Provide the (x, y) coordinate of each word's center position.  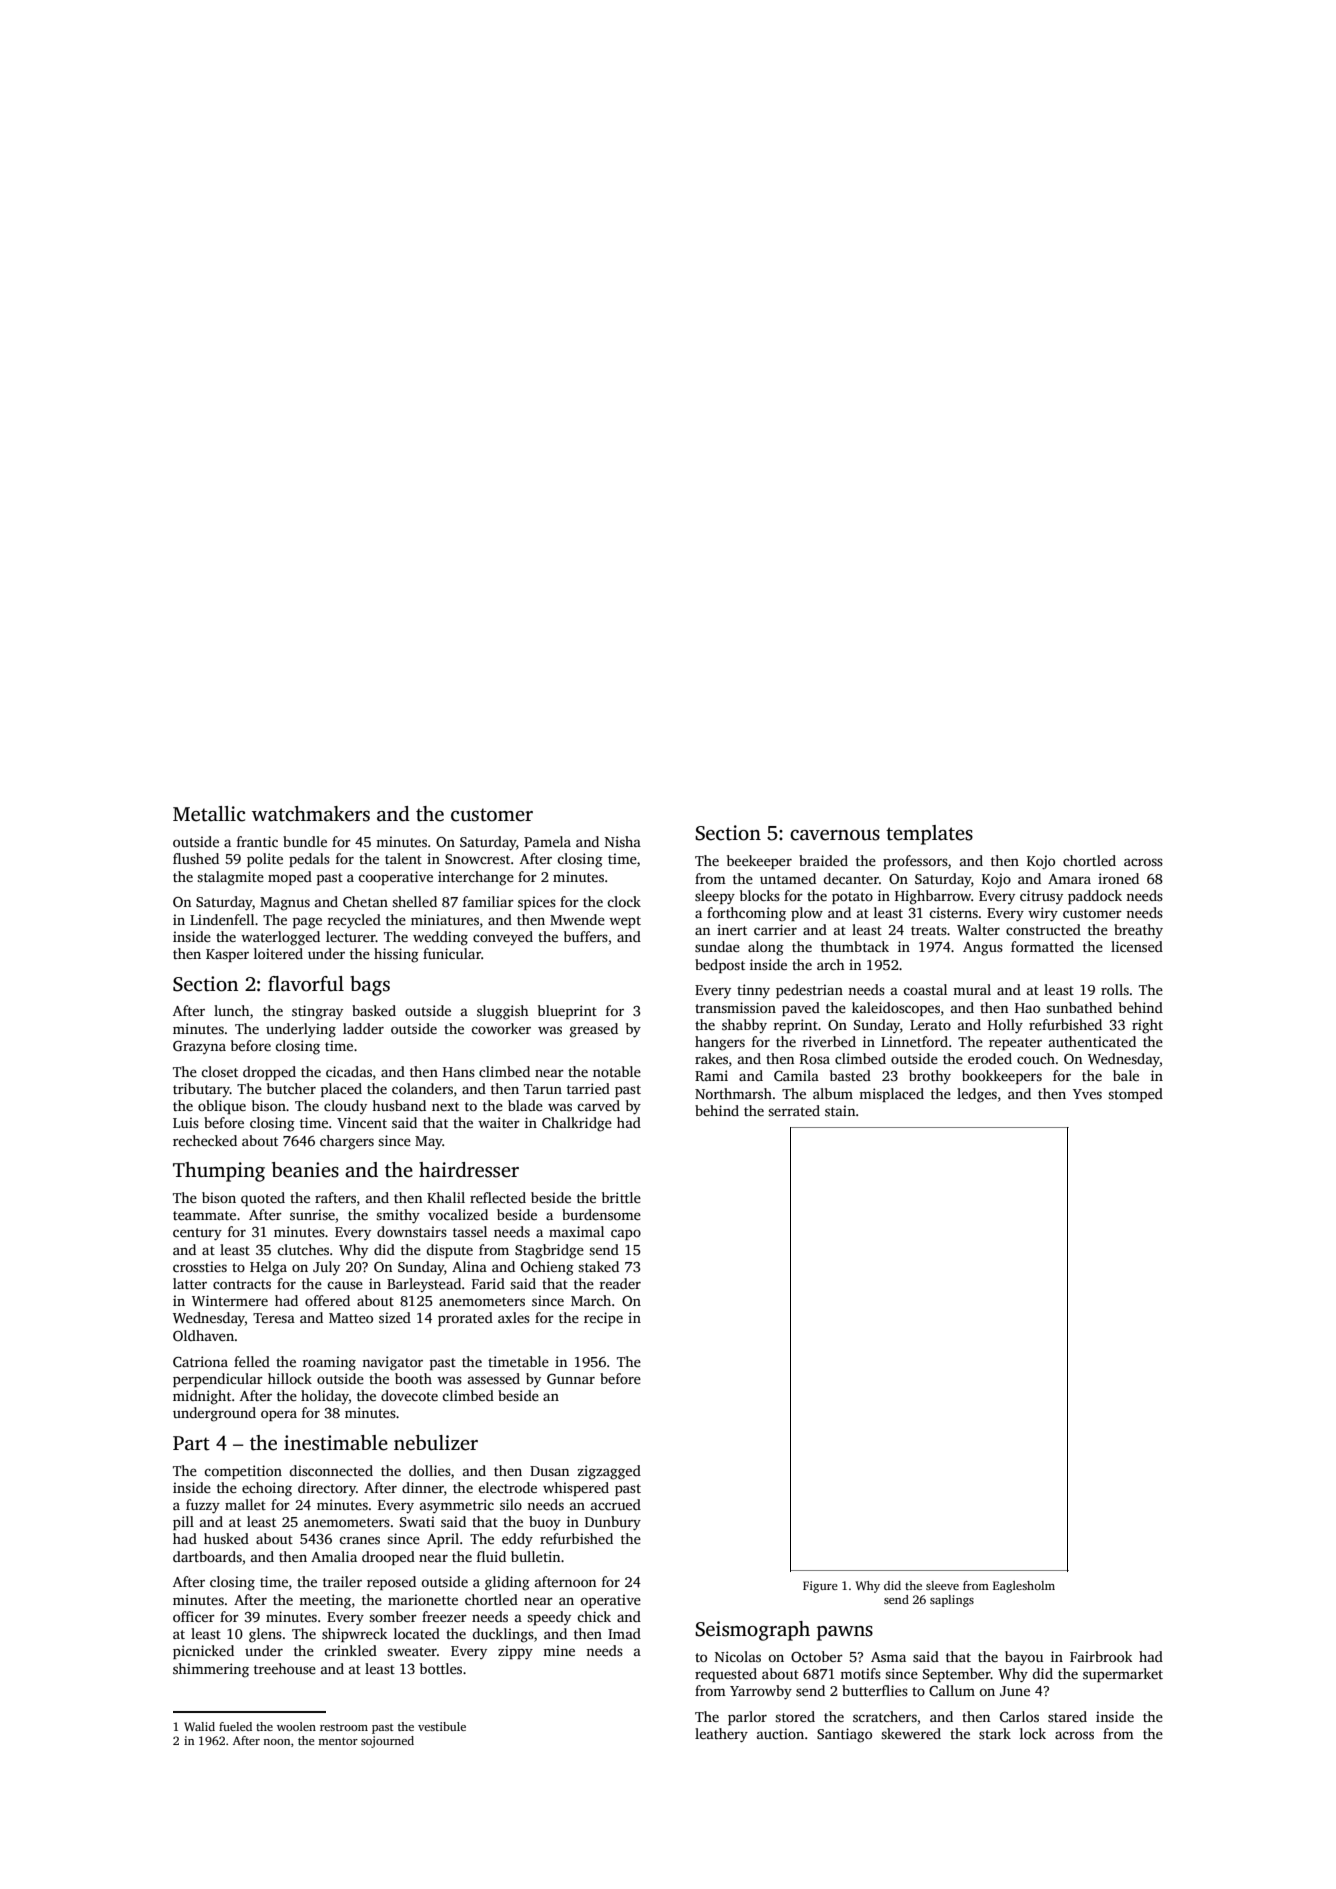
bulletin (535, 1556)
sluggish (503, 1012)
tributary (201, 1090)
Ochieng (547, 1268)
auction (780, 1733)
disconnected (331, 1470)
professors (915, 862)
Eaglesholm (1024, 1587)
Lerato (930, 1025)
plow (807, 914)
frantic (257, 841)
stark (995, 1733)
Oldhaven (203, 1335)
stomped (1135, 1095)
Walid (199, 1726)
